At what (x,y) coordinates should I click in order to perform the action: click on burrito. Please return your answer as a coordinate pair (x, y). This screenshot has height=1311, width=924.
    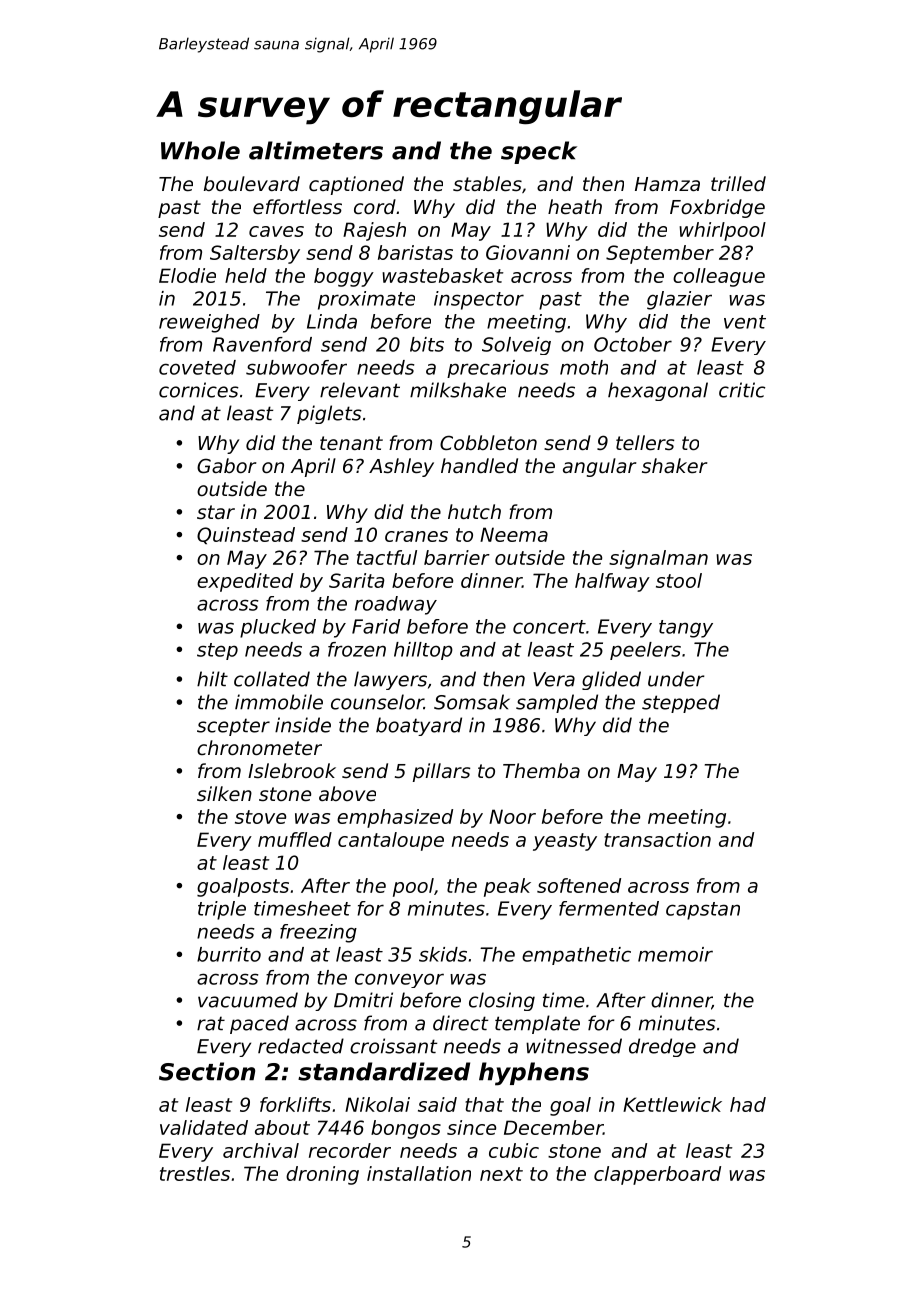
    Looking at the image, I should click on (229, 954).
